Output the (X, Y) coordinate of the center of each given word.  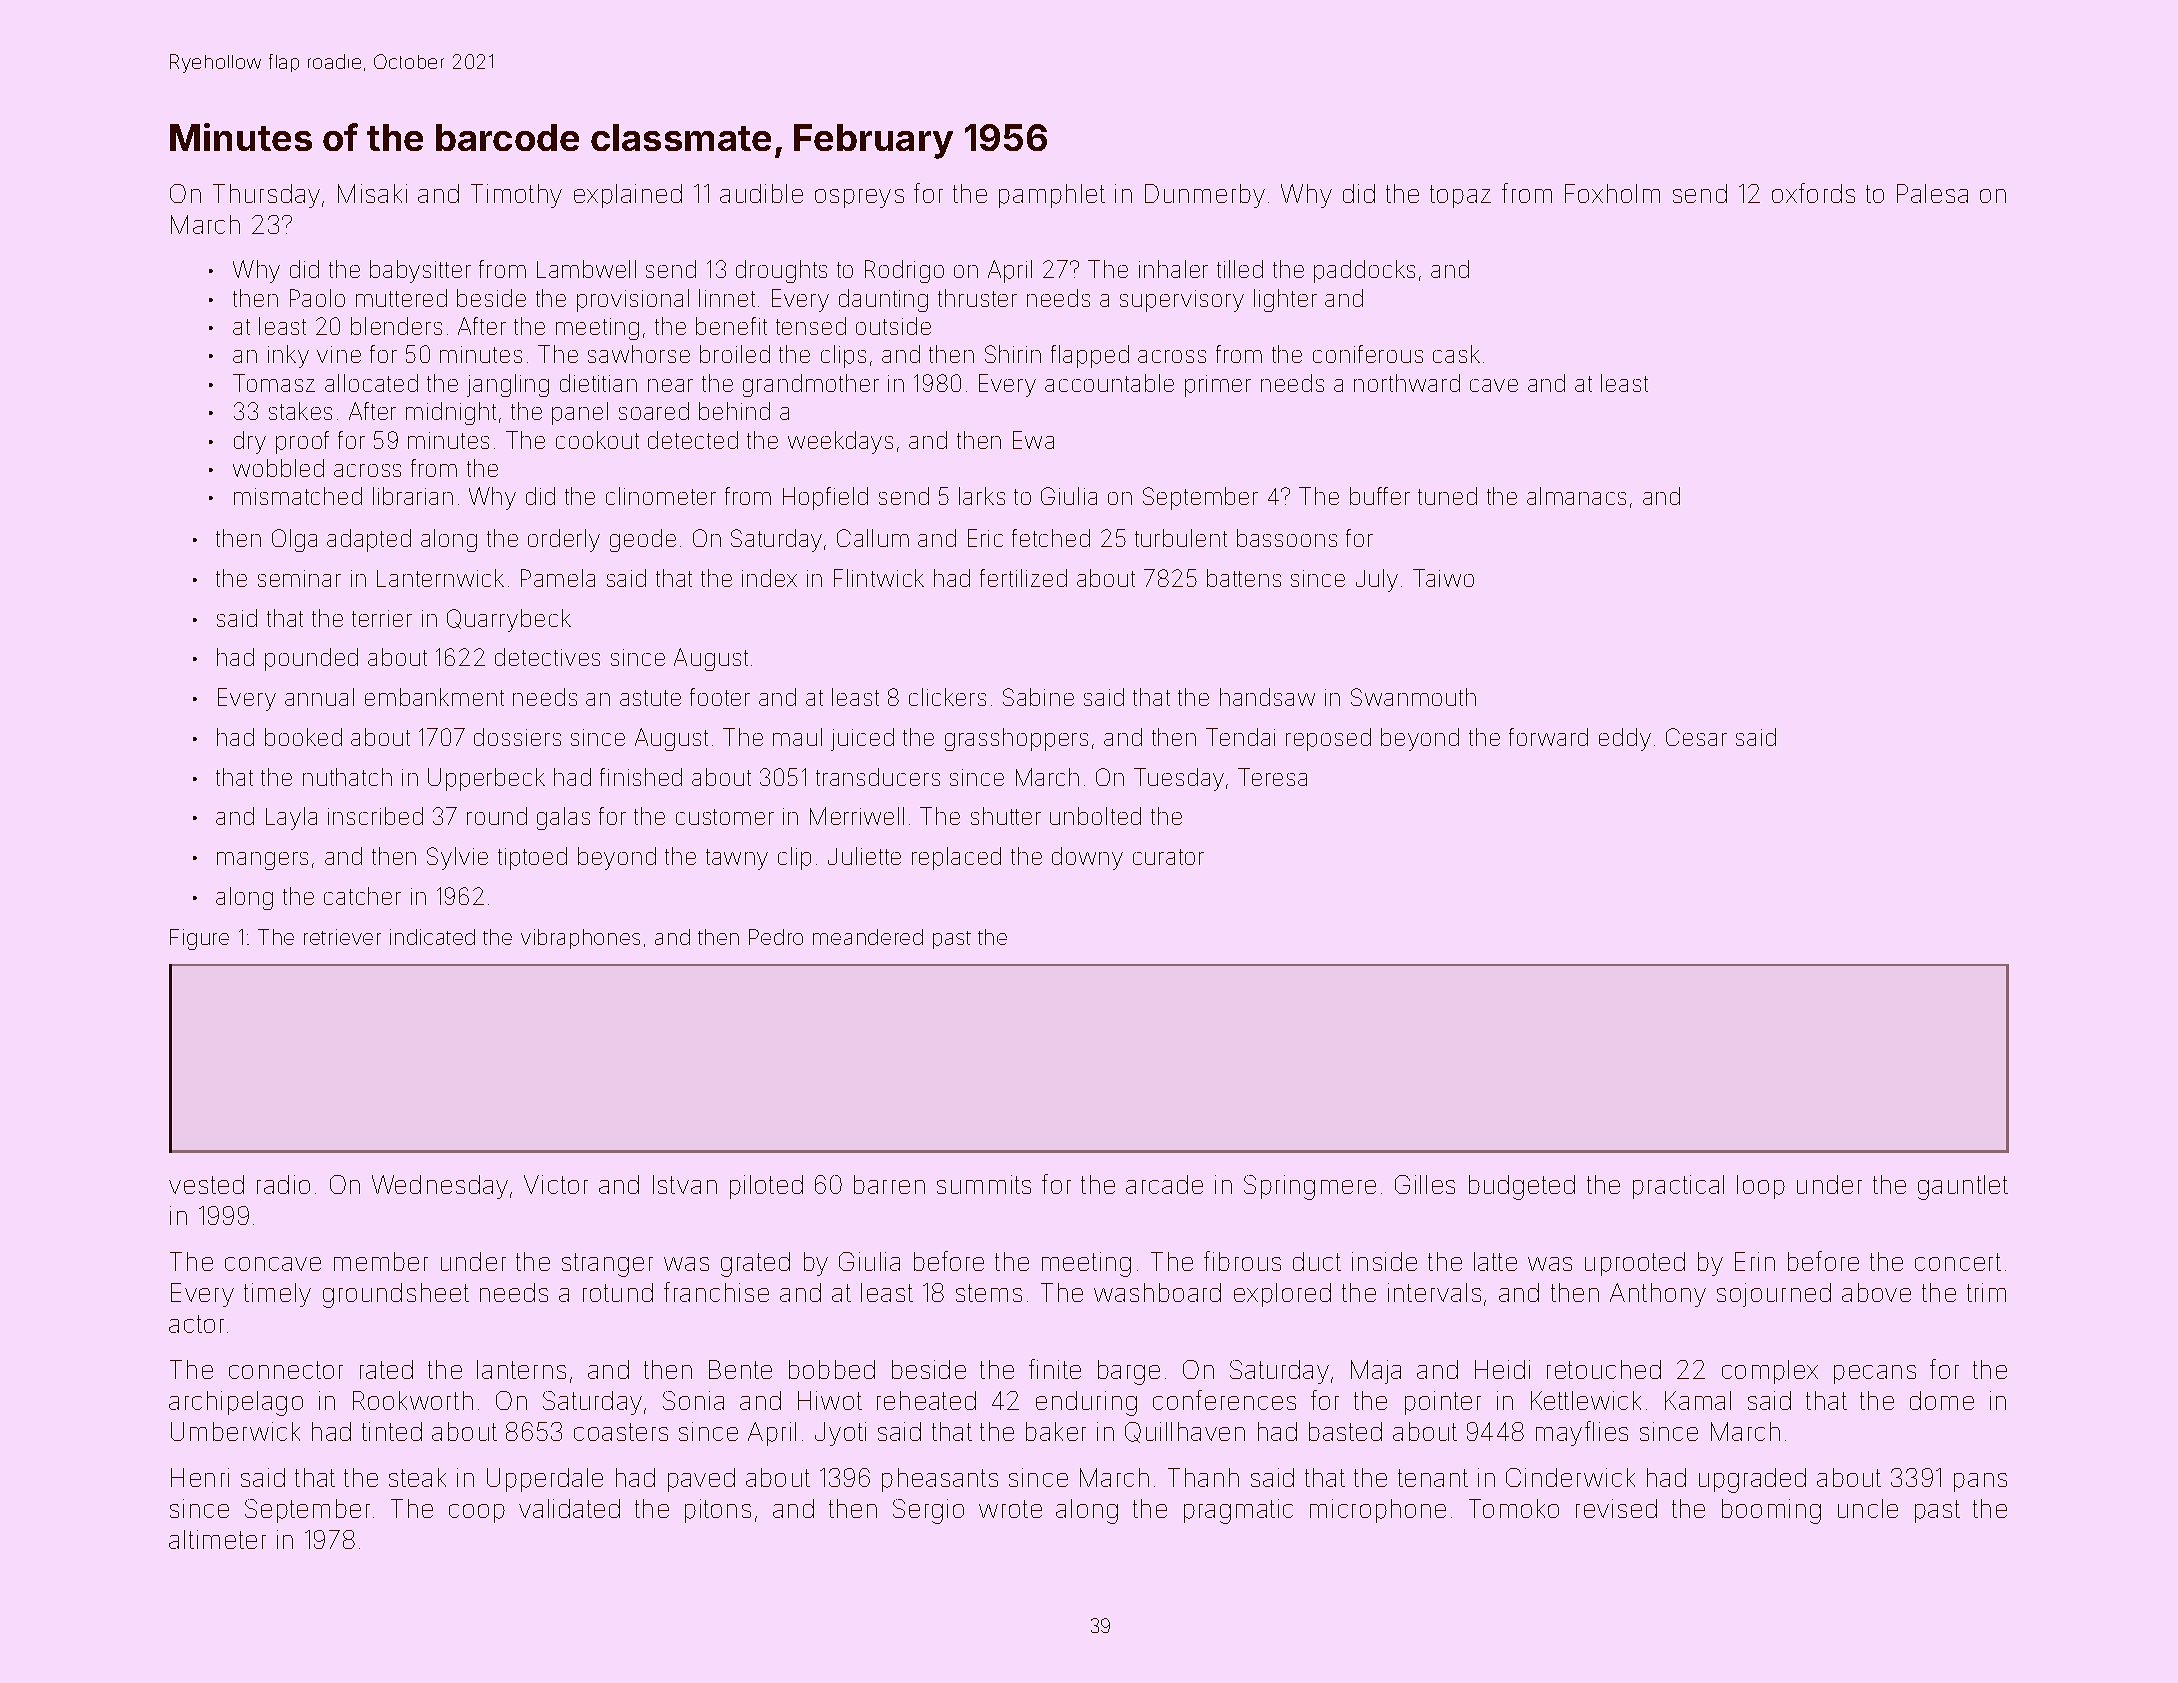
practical (1678, 1187)
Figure (199, 939)
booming (1771, 1511)
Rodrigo (904, 271)
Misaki (372, 193)
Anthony (1658, 1295)
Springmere (1310, 1187)
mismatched (298, 496)
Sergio (928, 1511)
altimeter (217, 1539)
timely (277, 1295)
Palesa (1932, 193)
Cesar (1696, 737)
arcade (1164, 1184)
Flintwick (879, 578)
